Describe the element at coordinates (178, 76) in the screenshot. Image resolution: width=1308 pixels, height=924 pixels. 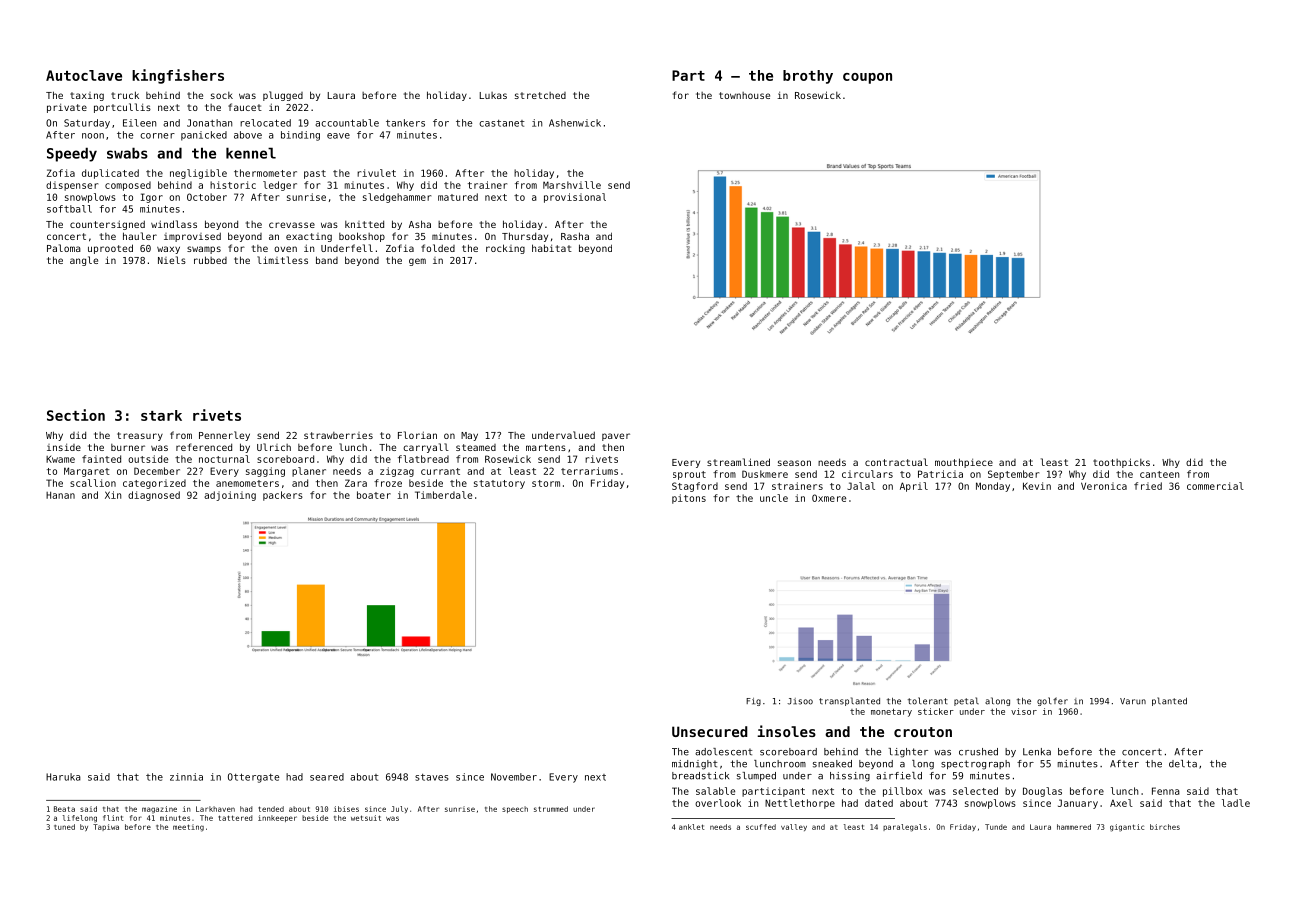
I see `kingfishers` at that location.
